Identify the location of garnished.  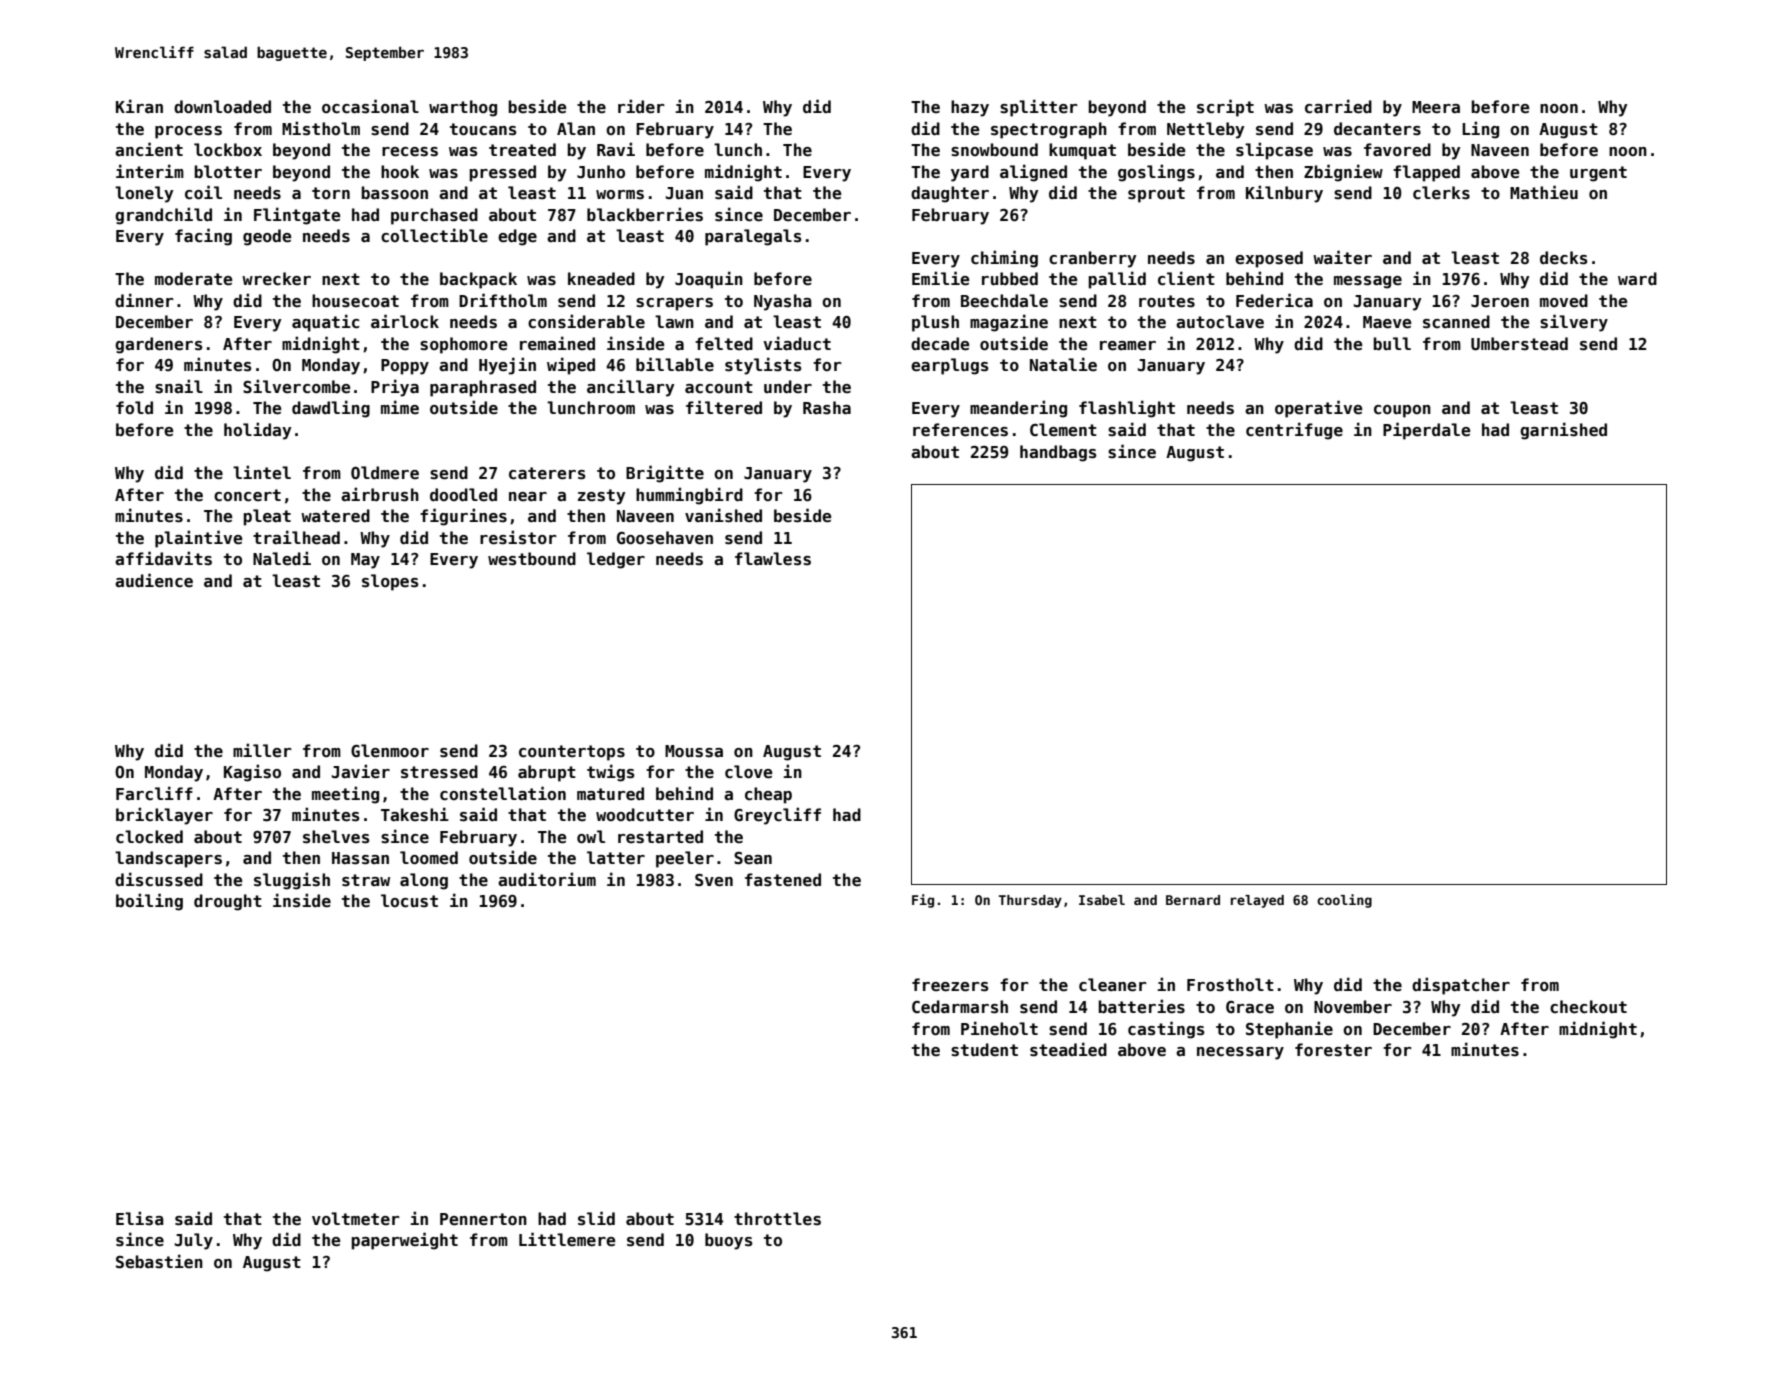
(1563, 431).
